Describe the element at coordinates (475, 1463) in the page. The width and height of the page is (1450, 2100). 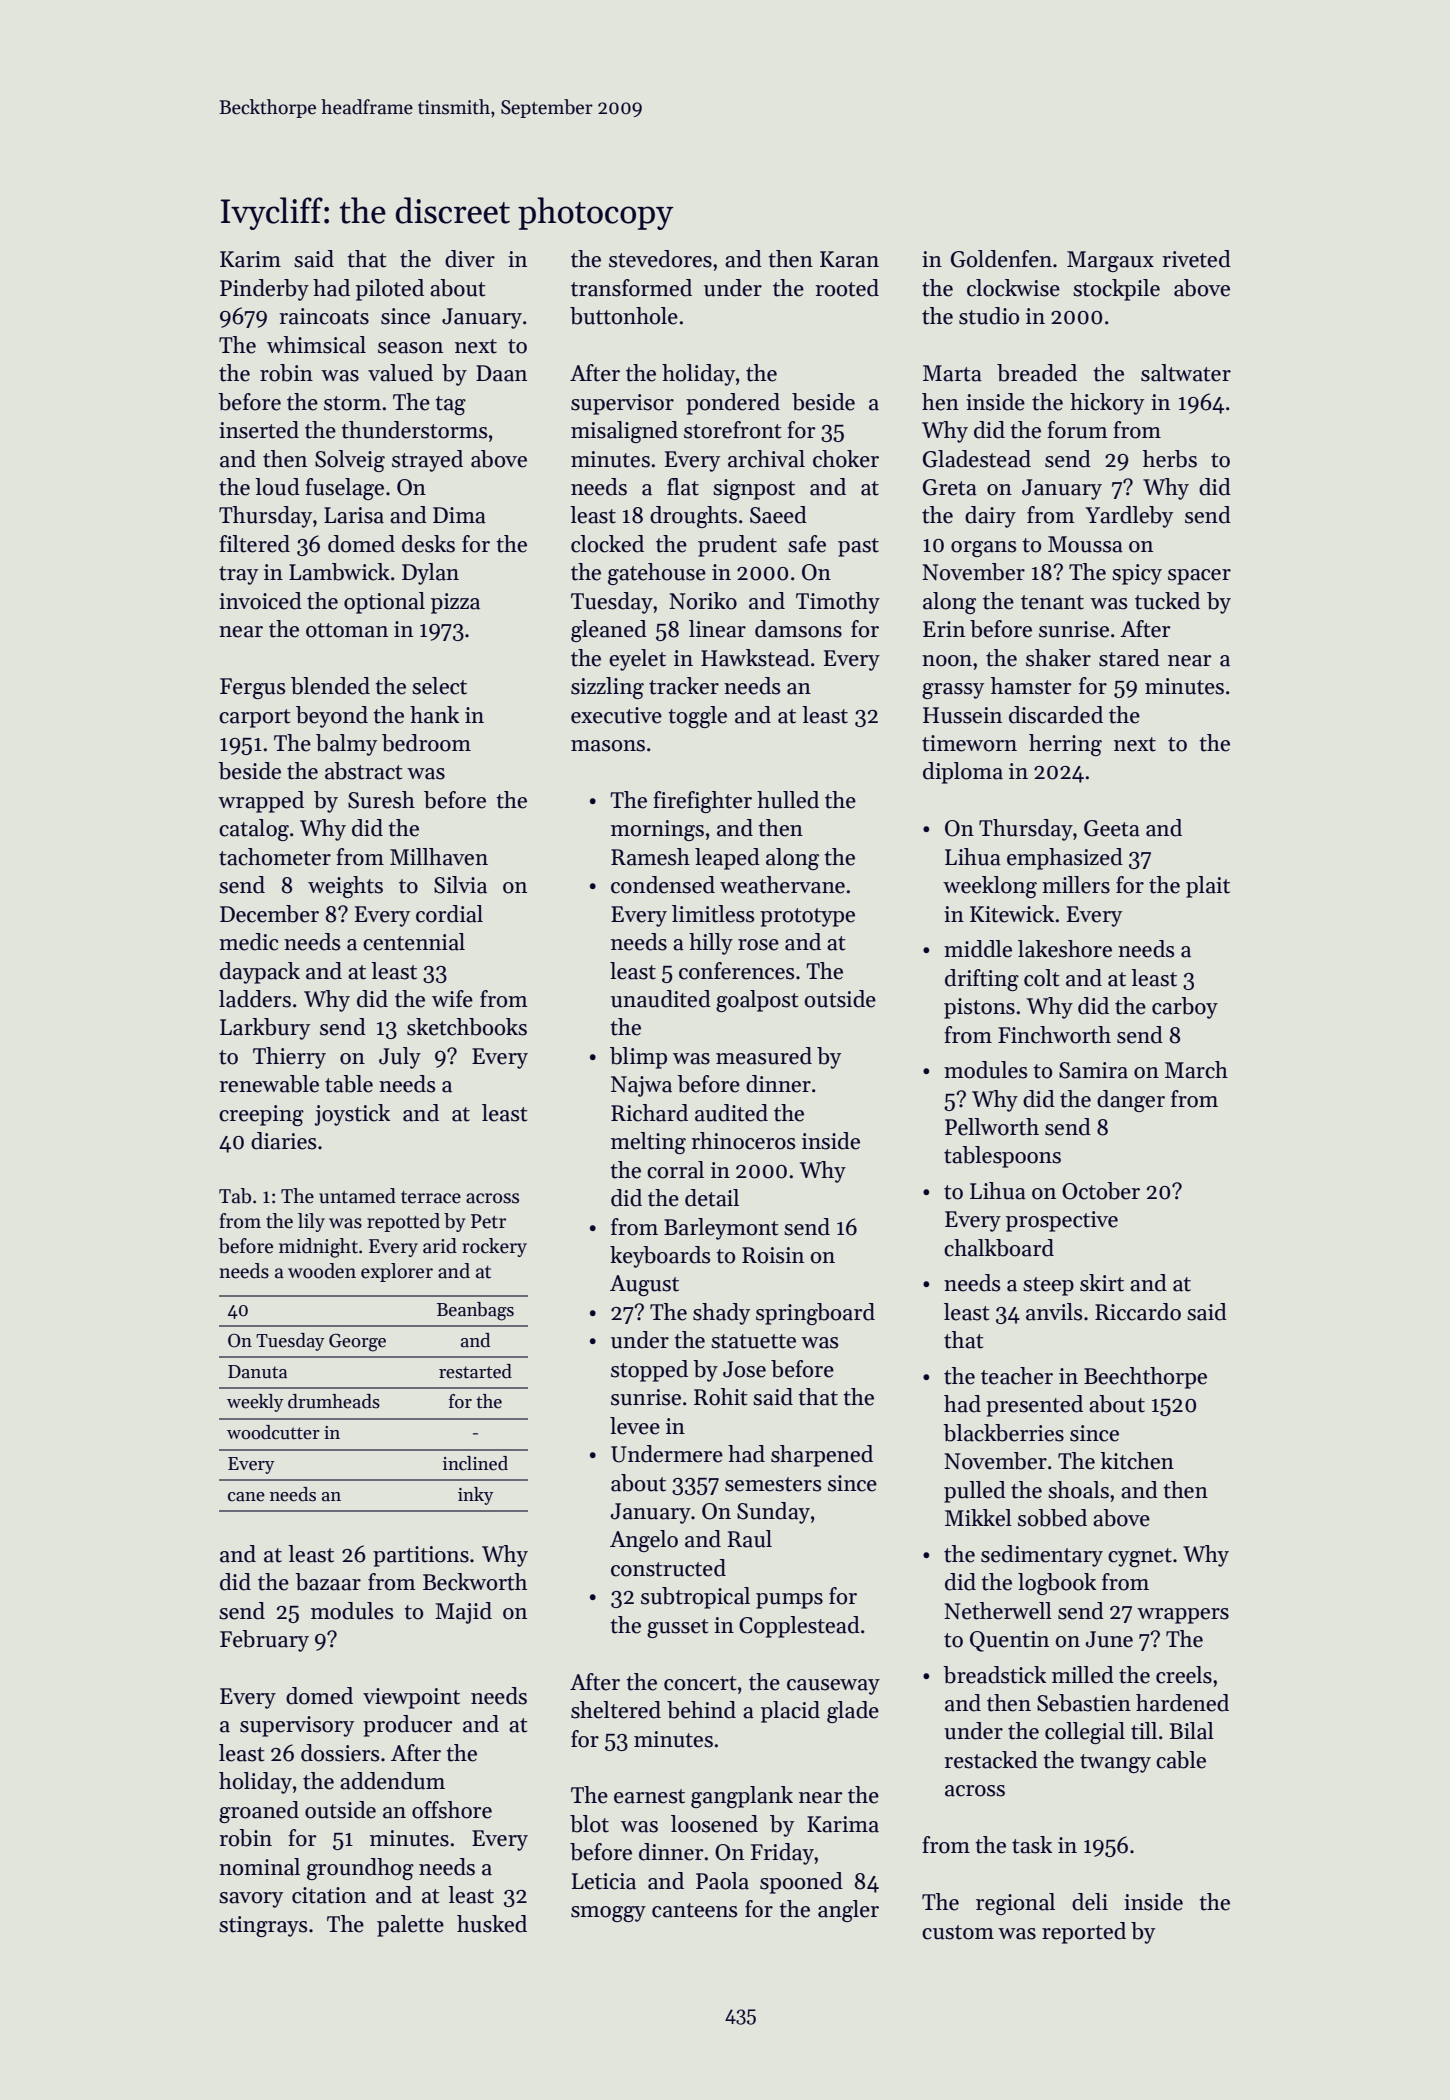
I see `inclined` at that location.
